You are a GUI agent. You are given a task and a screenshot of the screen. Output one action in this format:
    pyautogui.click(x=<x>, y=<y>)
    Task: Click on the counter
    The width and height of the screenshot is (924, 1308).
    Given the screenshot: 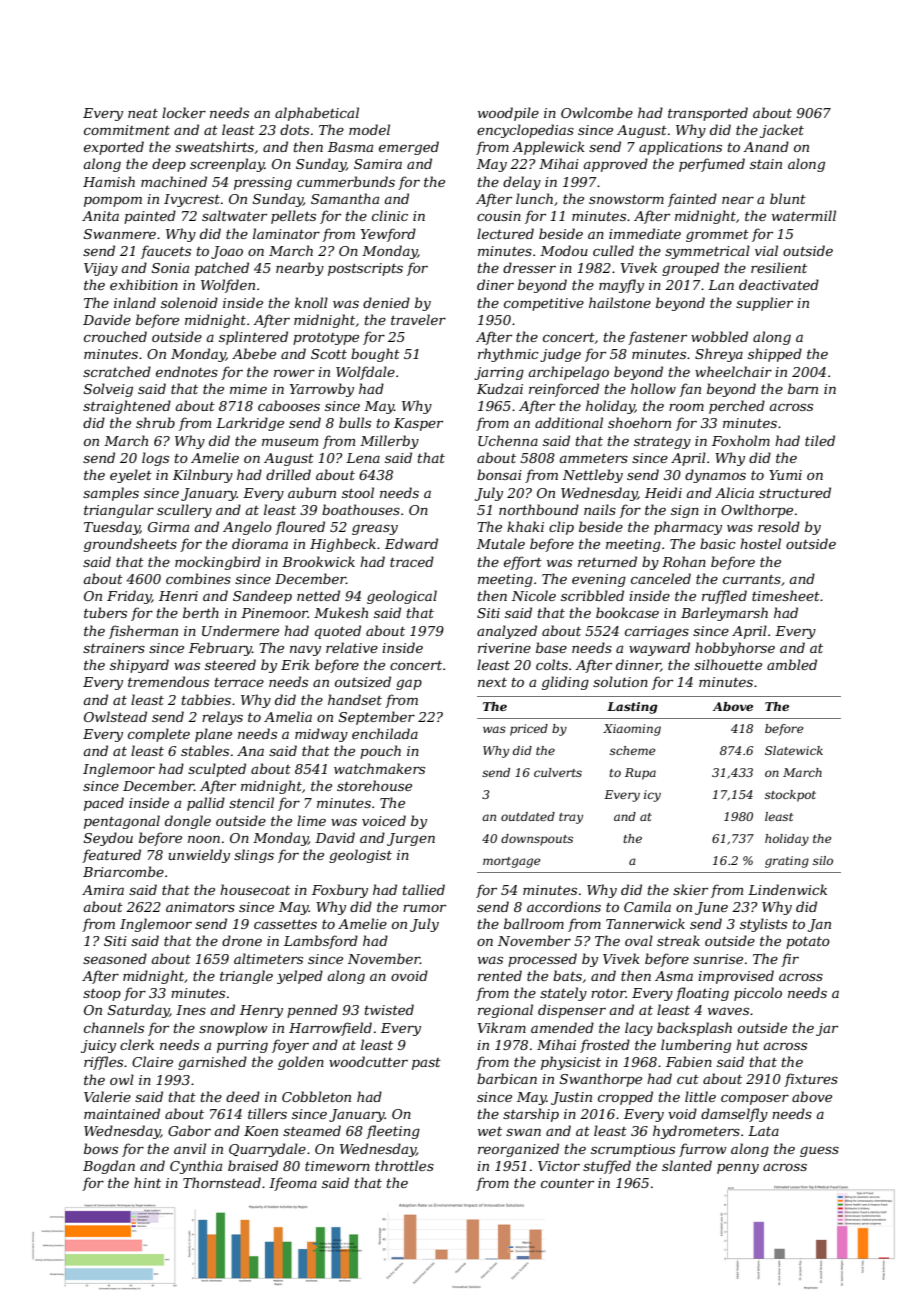 What is the action you would take?
    pyautogui.click(x=567, y=1183)
